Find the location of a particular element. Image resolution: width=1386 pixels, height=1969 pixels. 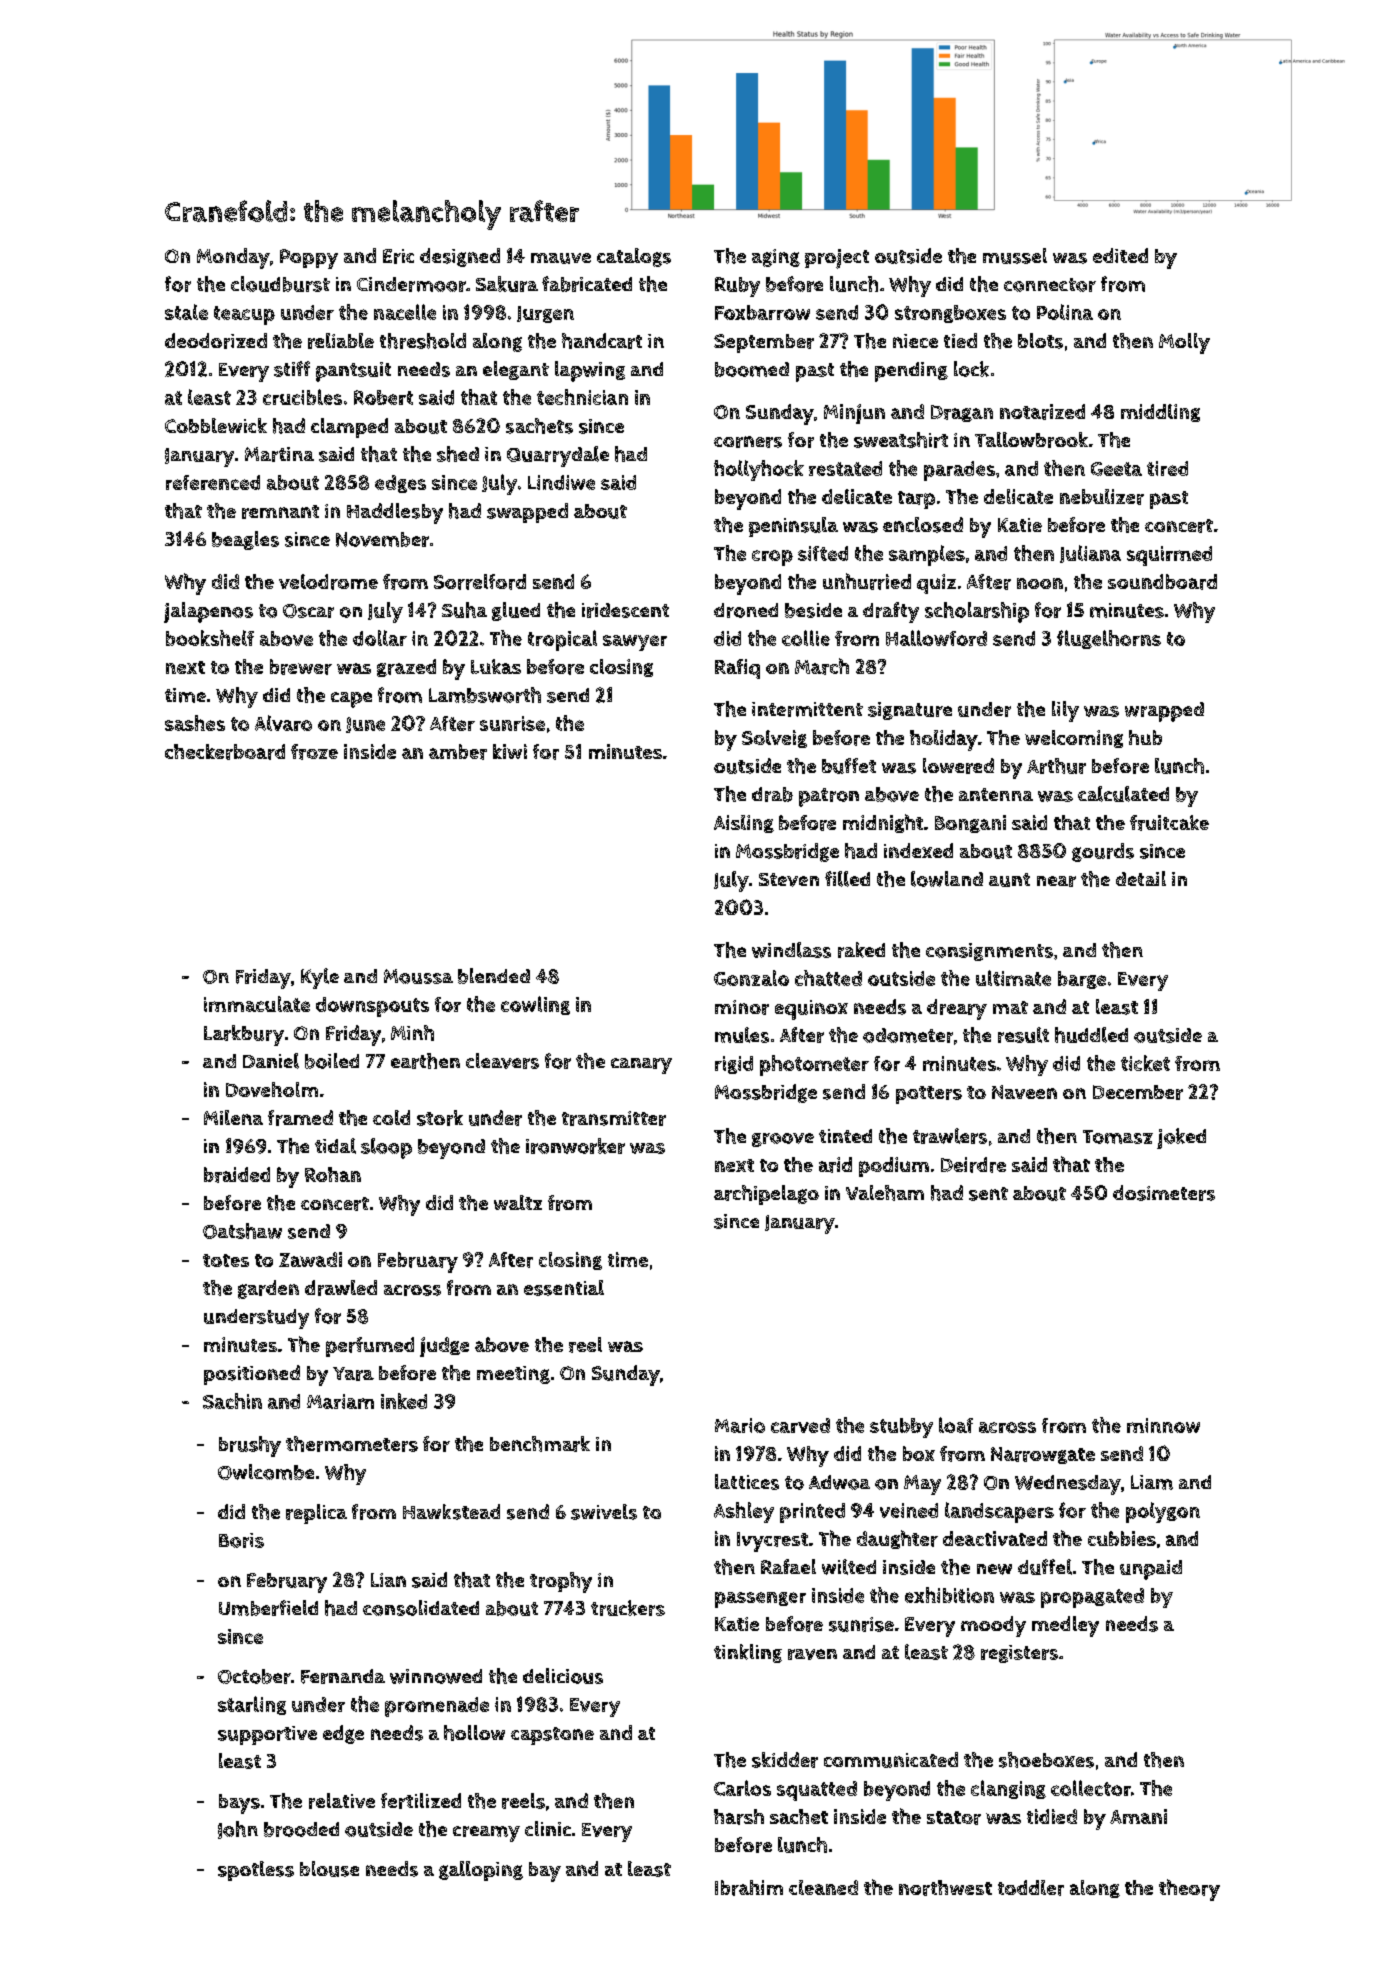

truckers is located at coordinates (628, 1608).
